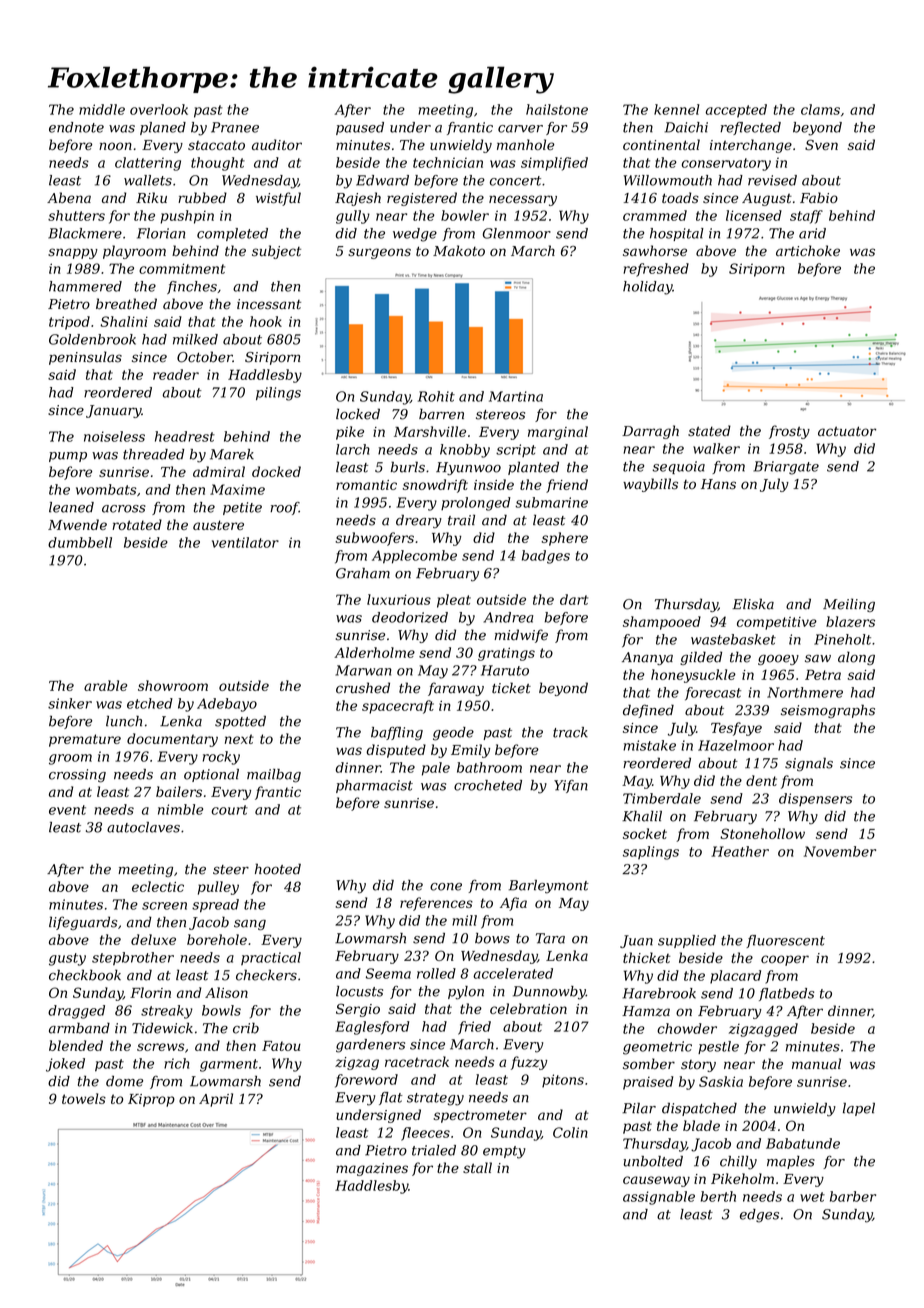 The image size is (924, 1308). What do you see at coordinates (718, 484) in the page?
I see `Hans` at bounding box center [718, 484].
